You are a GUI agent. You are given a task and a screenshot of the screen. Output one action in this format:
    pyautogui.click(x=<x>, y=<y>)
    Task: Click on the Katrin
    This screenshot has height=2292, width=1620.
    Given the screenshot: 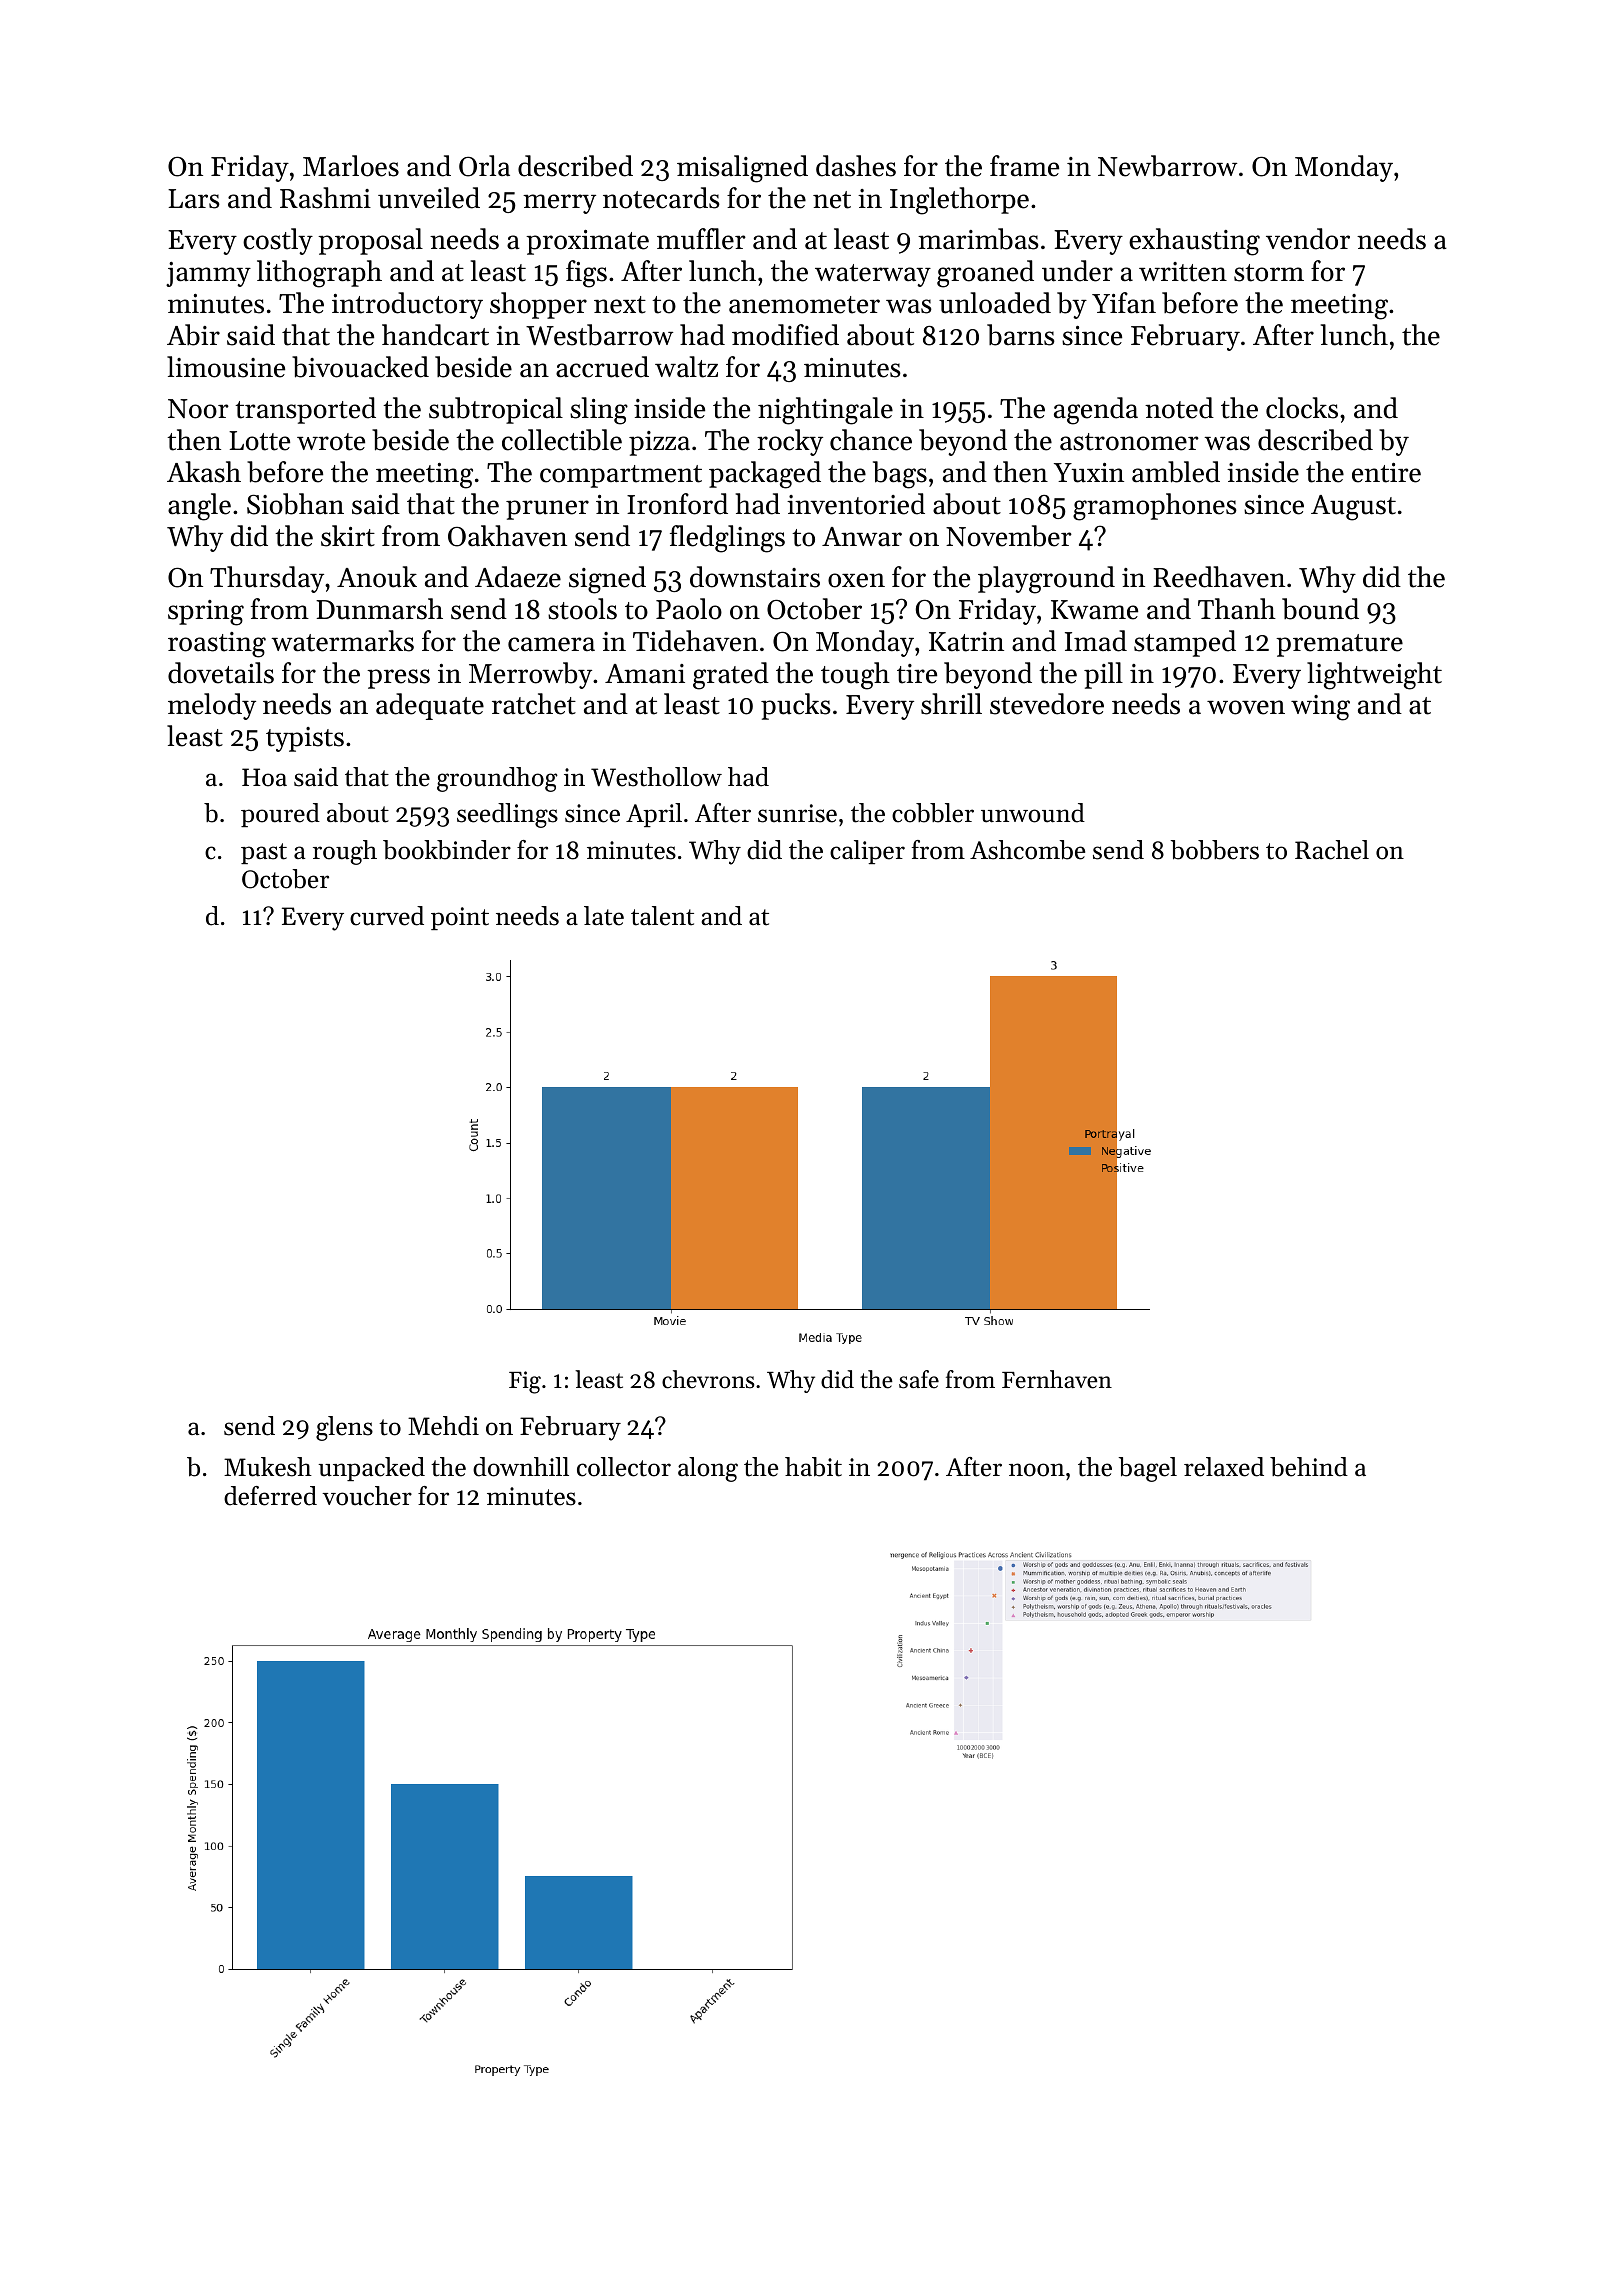 What is the action you would take?
    pyautogui.click(x=966, y=642)
